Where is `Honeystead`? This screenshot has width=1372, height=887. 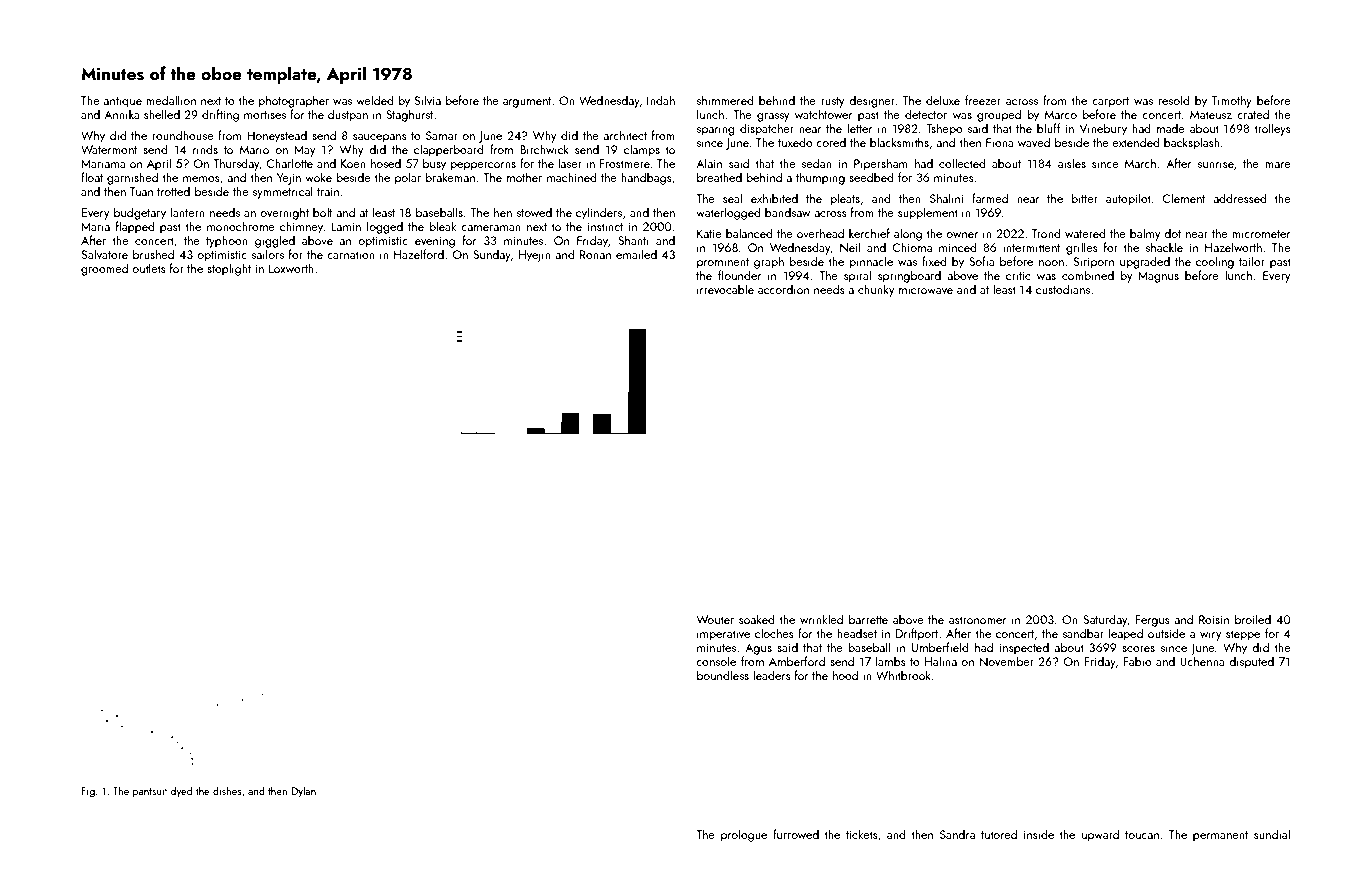 Honeystead is located at coordinates (277, 136).
